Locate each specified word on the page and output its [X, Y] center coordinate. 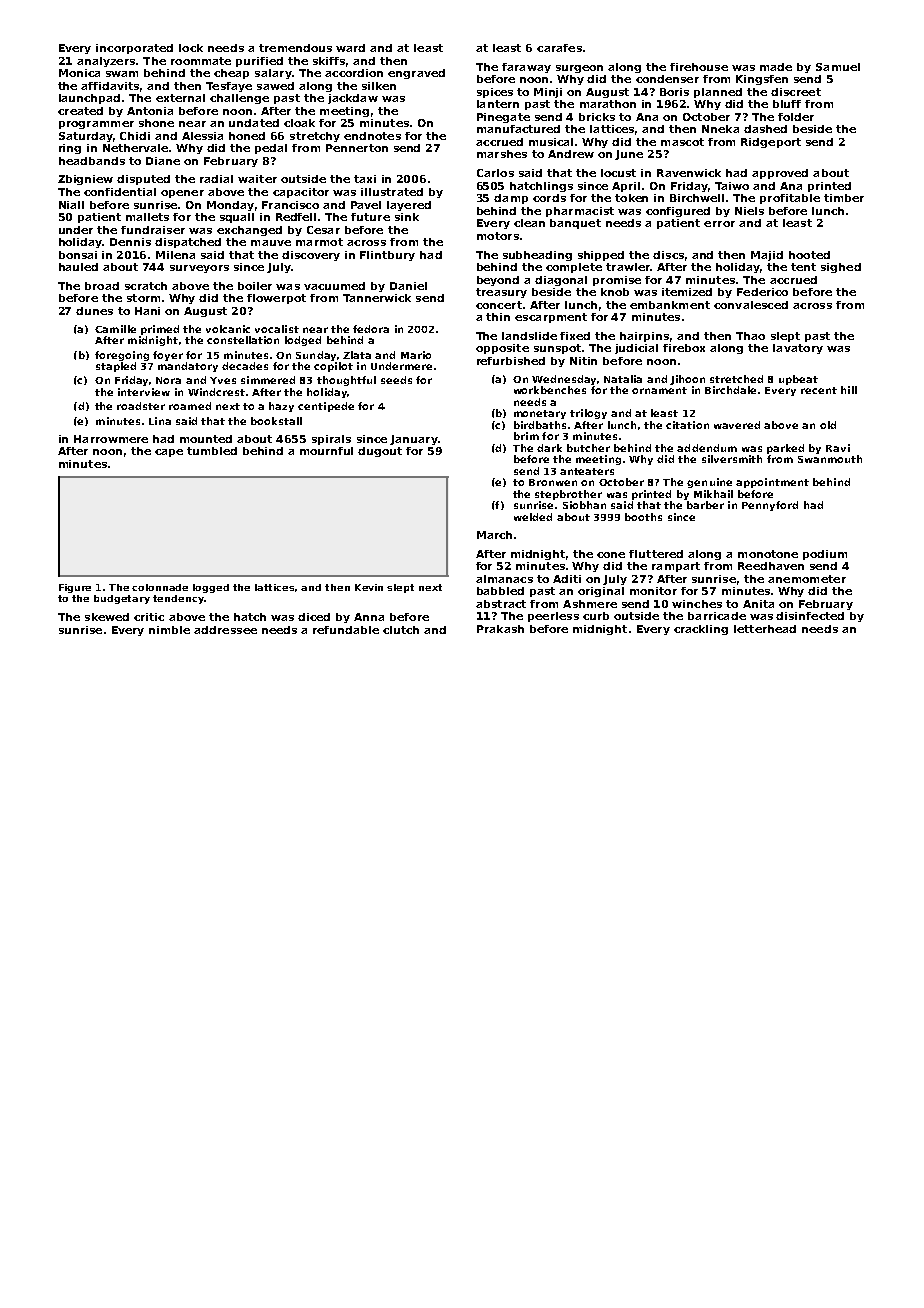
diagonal [561, 281]
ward [350, 48]
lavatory [798, 349]
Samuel [838, 67]
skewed [107, 617]
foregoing [122, 356]
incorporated [134, 49]
